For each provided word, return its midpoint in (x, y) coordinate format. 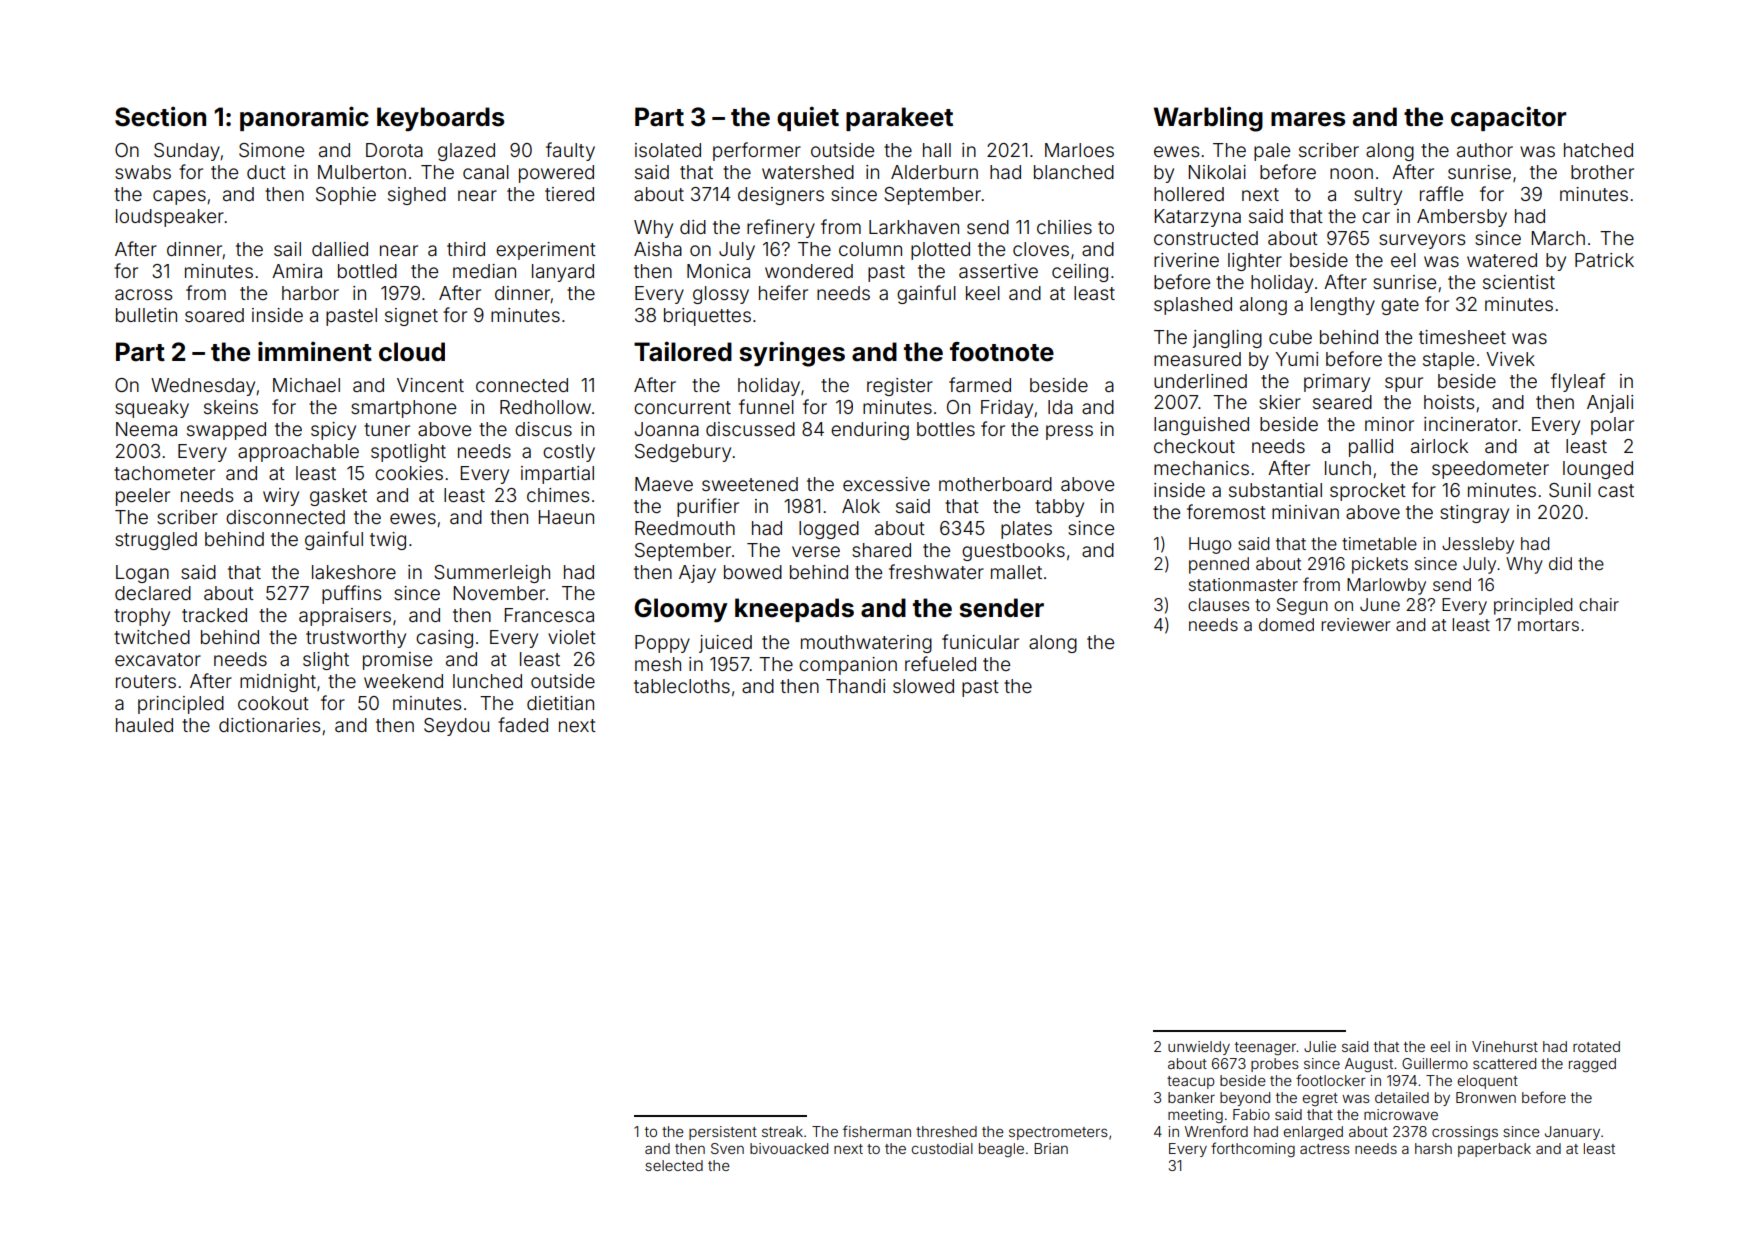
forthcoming (1253, 1149)
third (466, 249)
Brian (1051, 1148)
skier (1280, 402)
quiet (808, 118)
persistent (723, 1133)
